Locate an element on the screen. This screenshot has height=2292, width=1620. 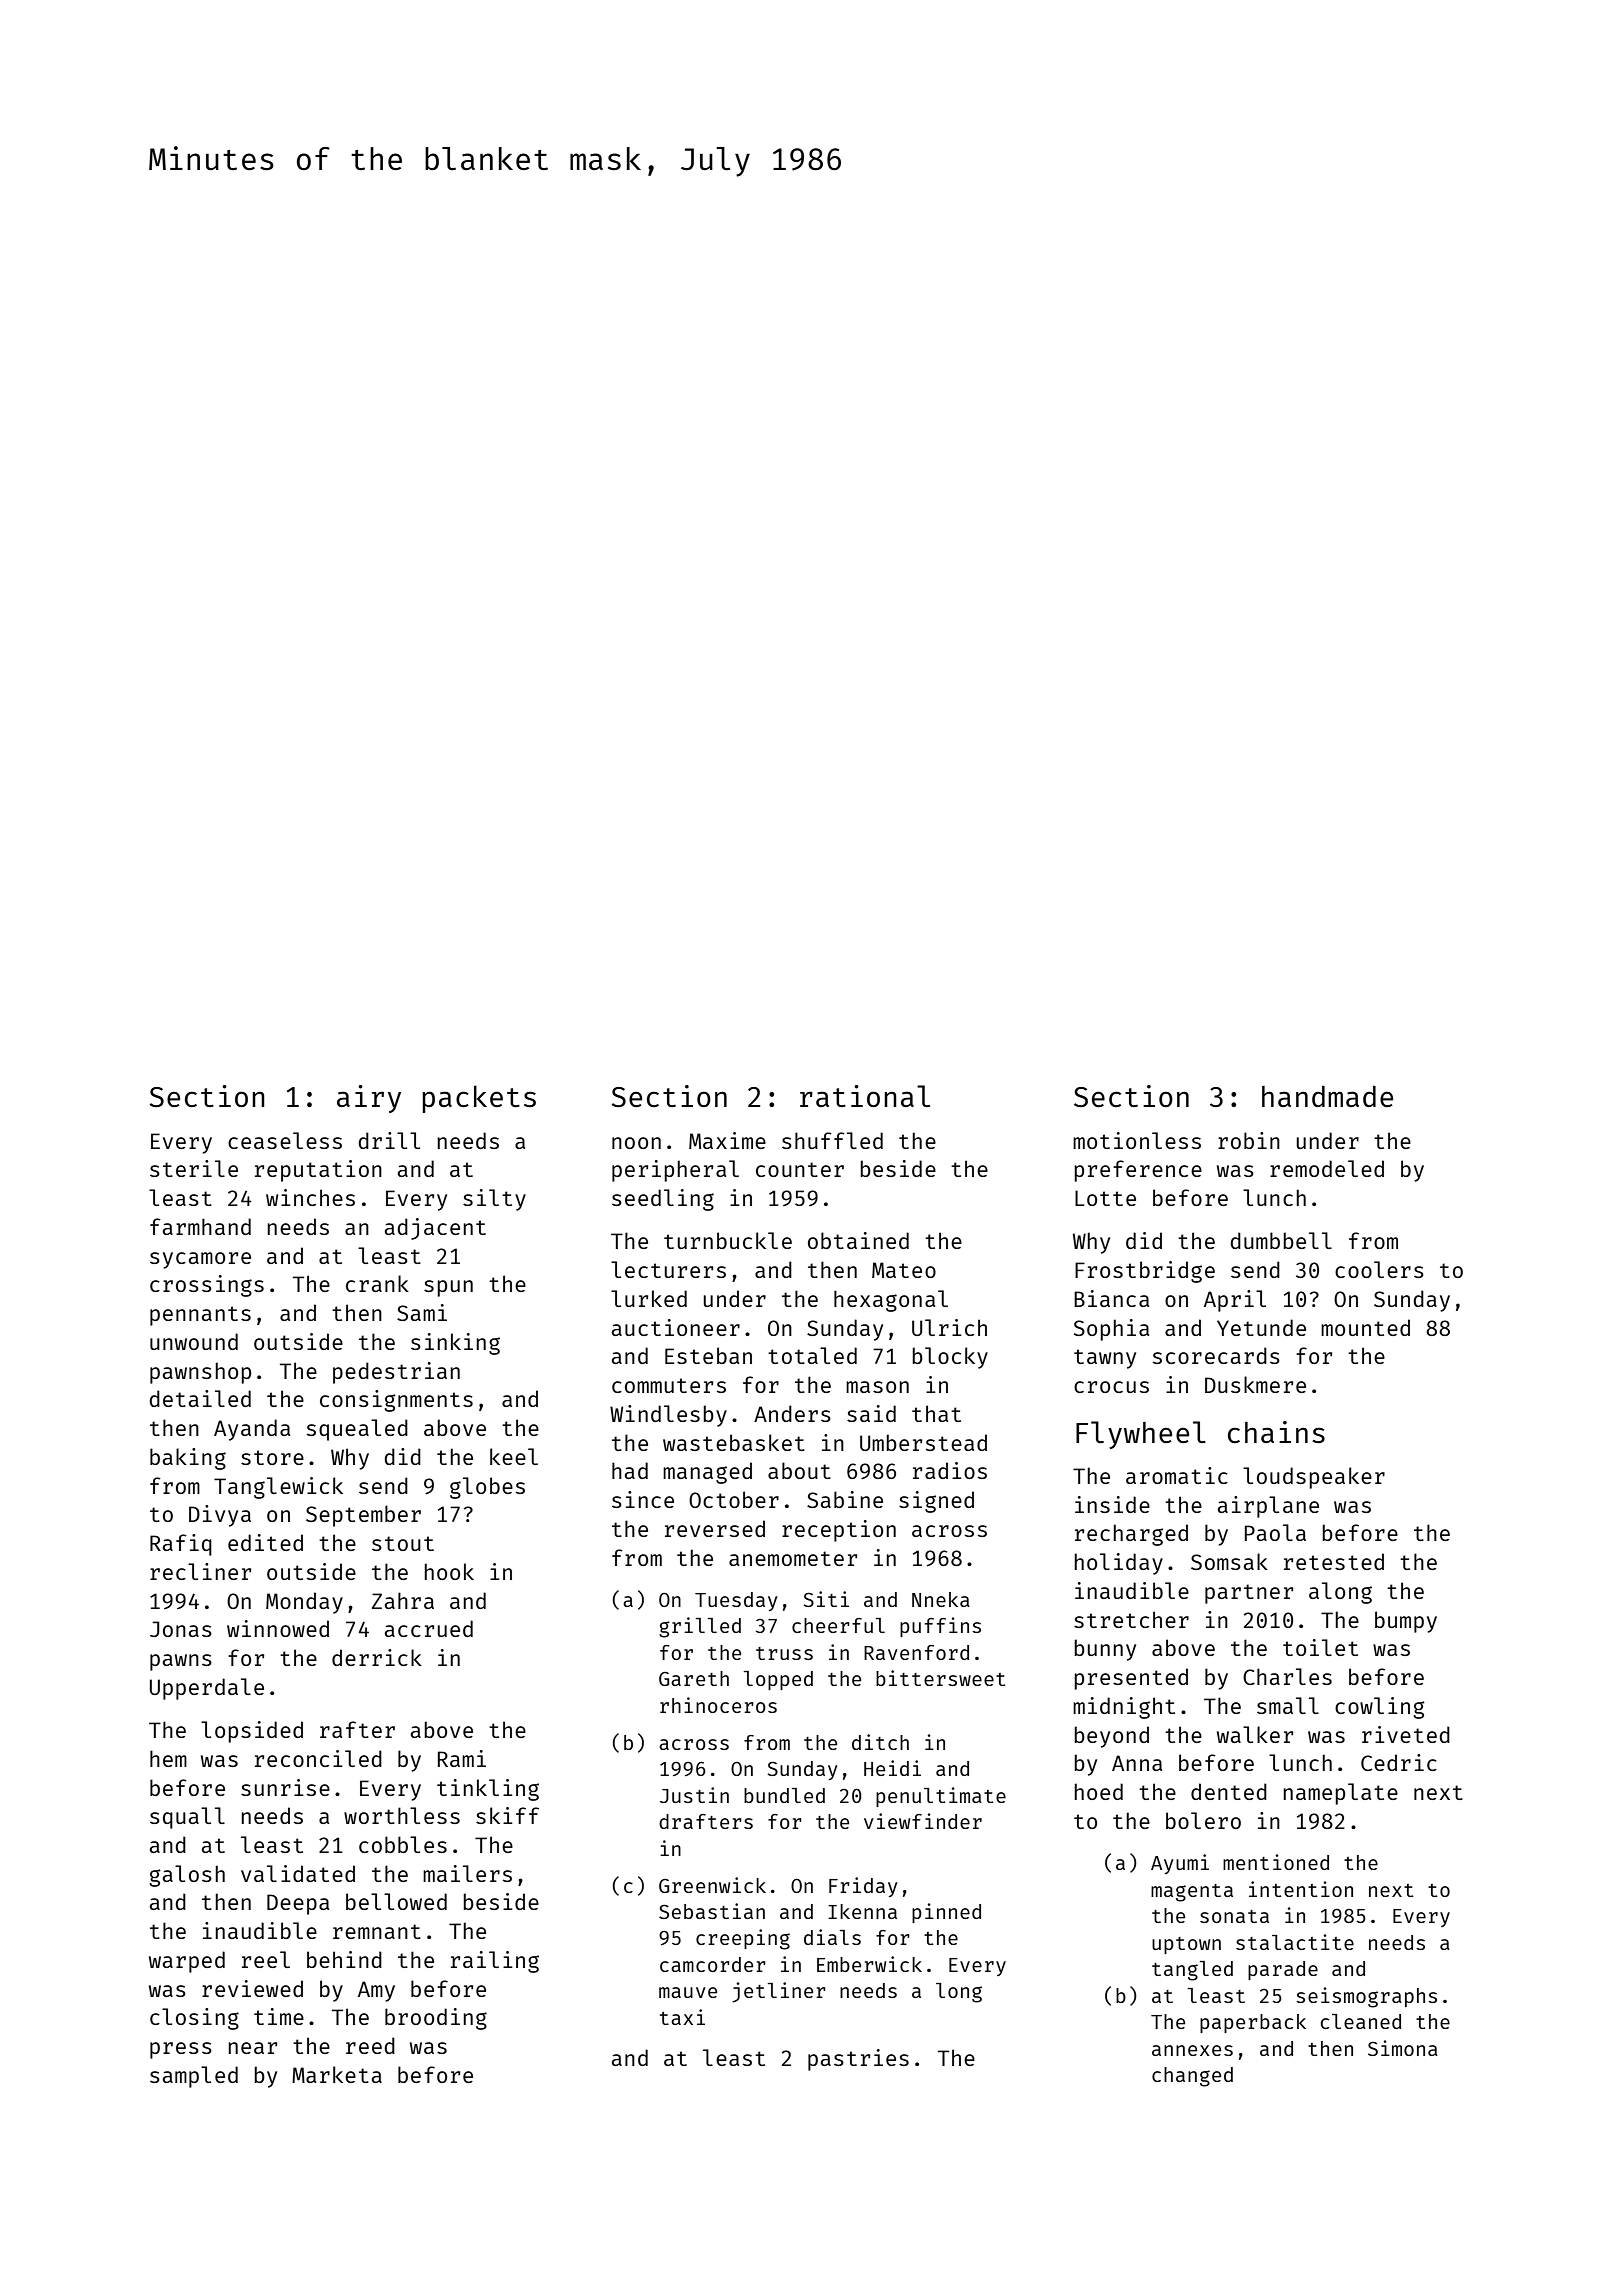
Monday is located at coordinates (304, 1603).
